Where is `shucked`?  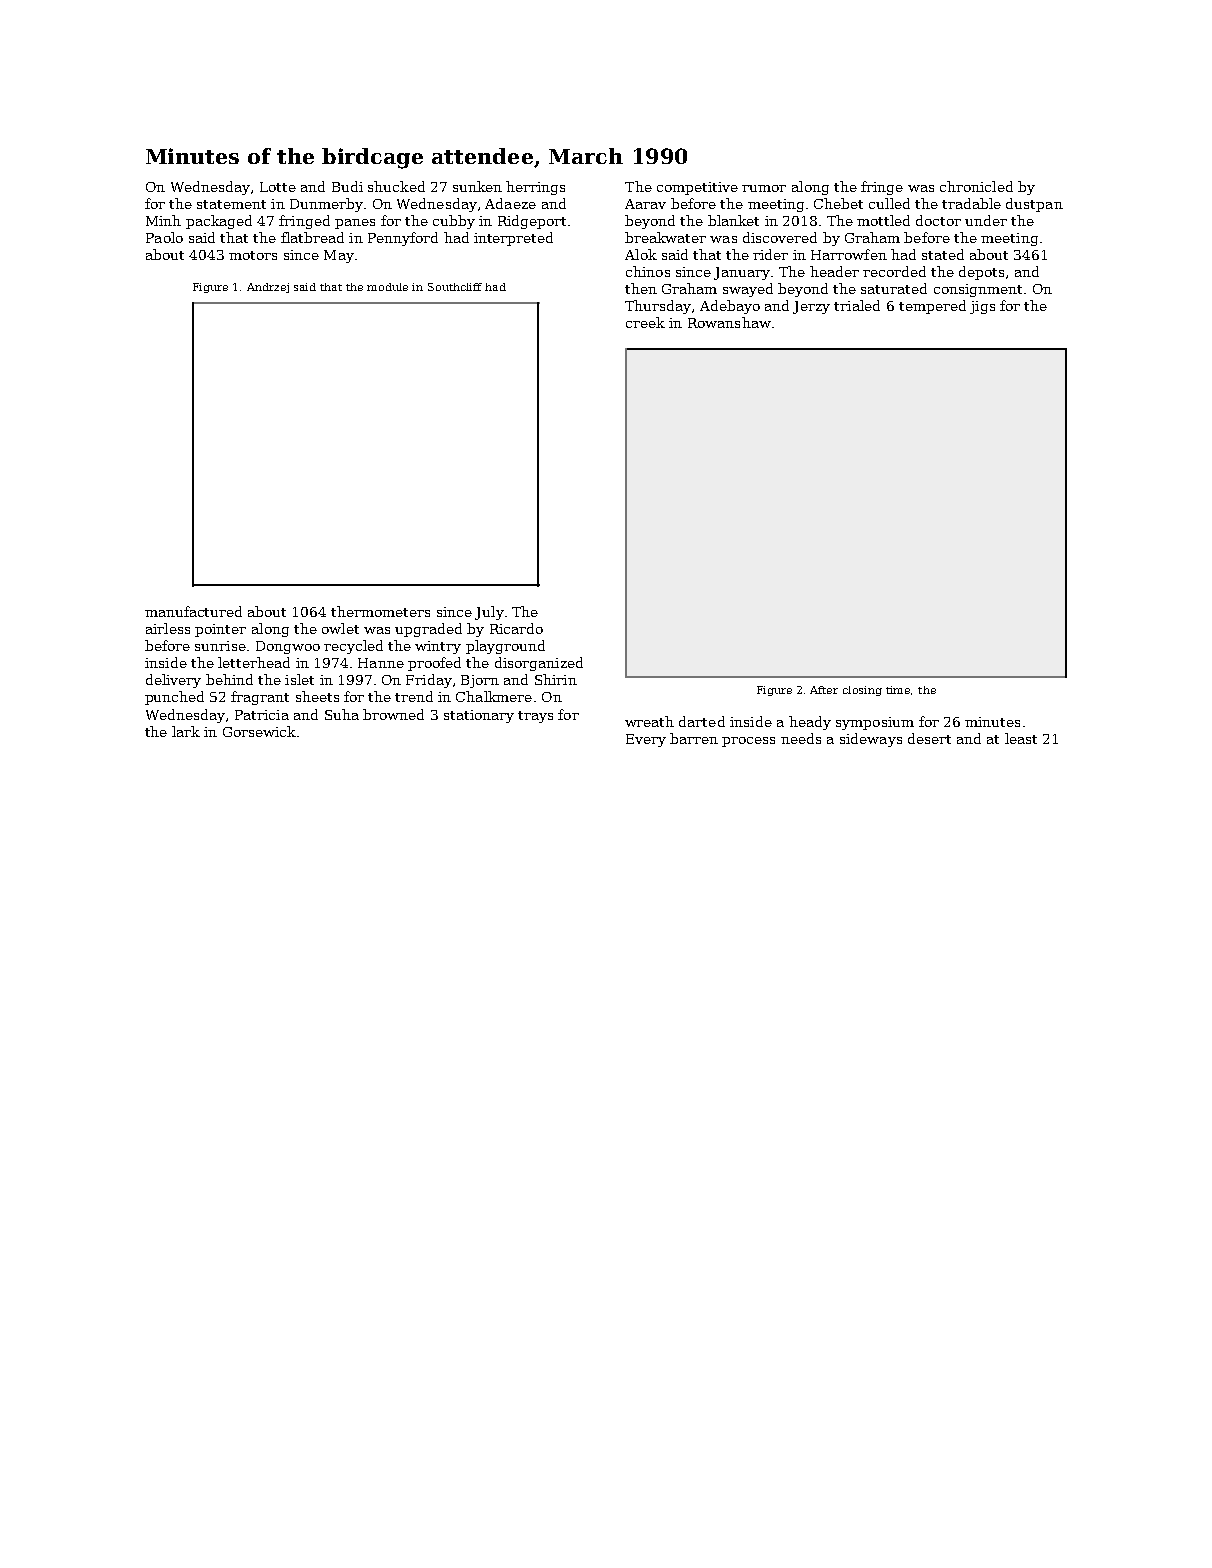
shucked is located at coordinates (396, 186).
